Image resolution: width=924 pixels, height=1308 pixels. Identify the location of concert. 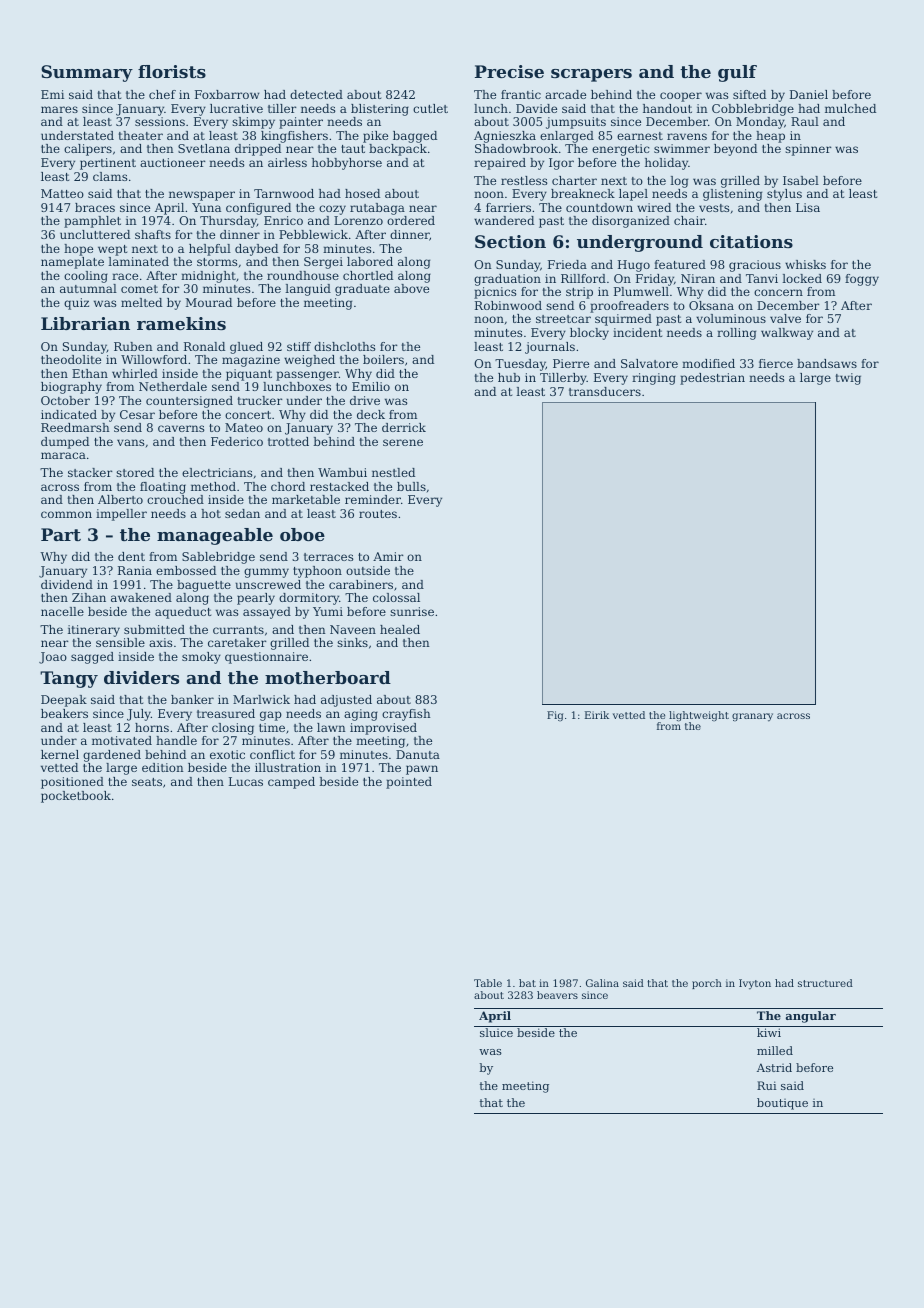
(248, 415).
